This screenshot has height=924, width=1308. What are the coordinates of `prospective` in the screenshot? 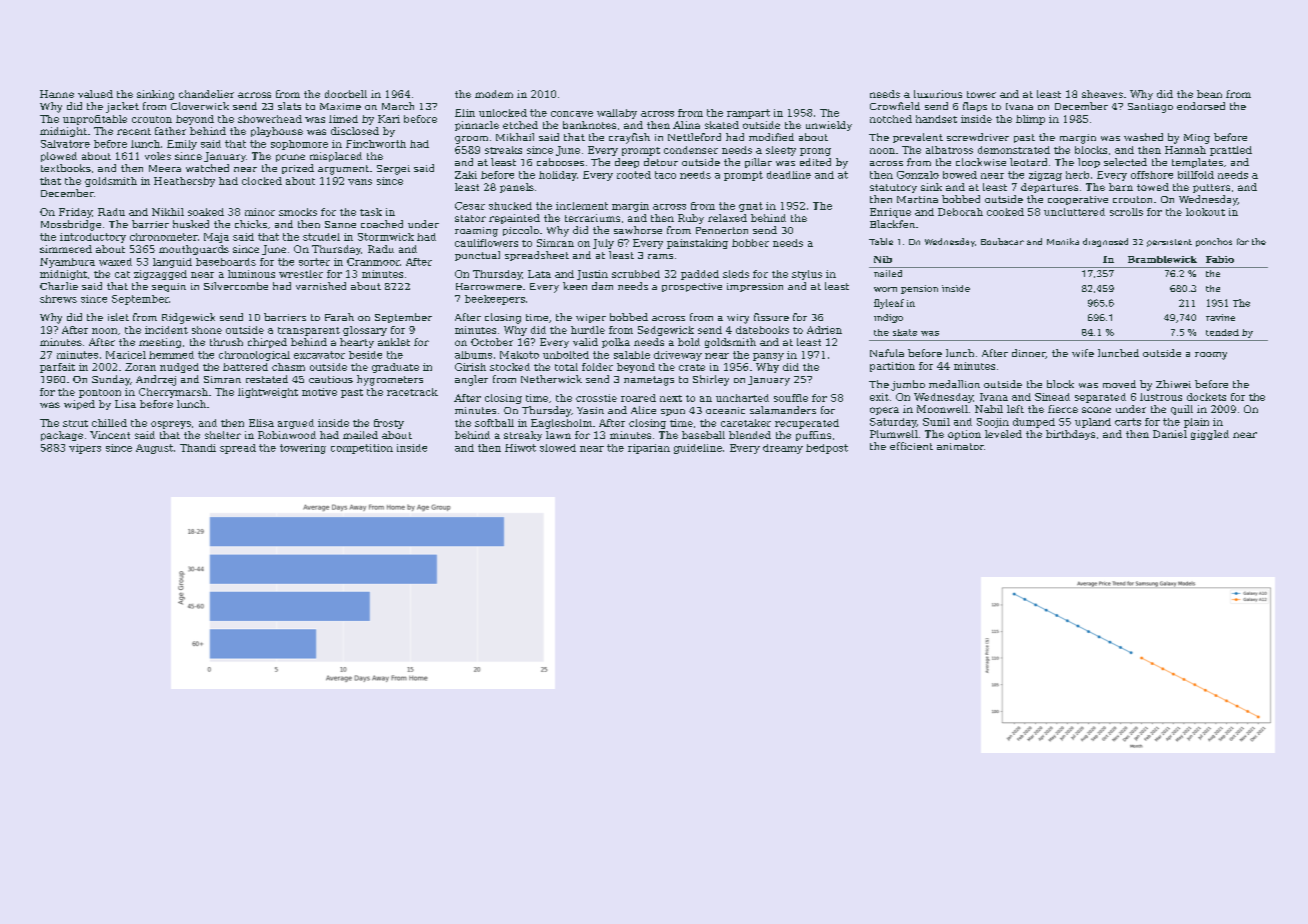 It's located at (692, 287).
